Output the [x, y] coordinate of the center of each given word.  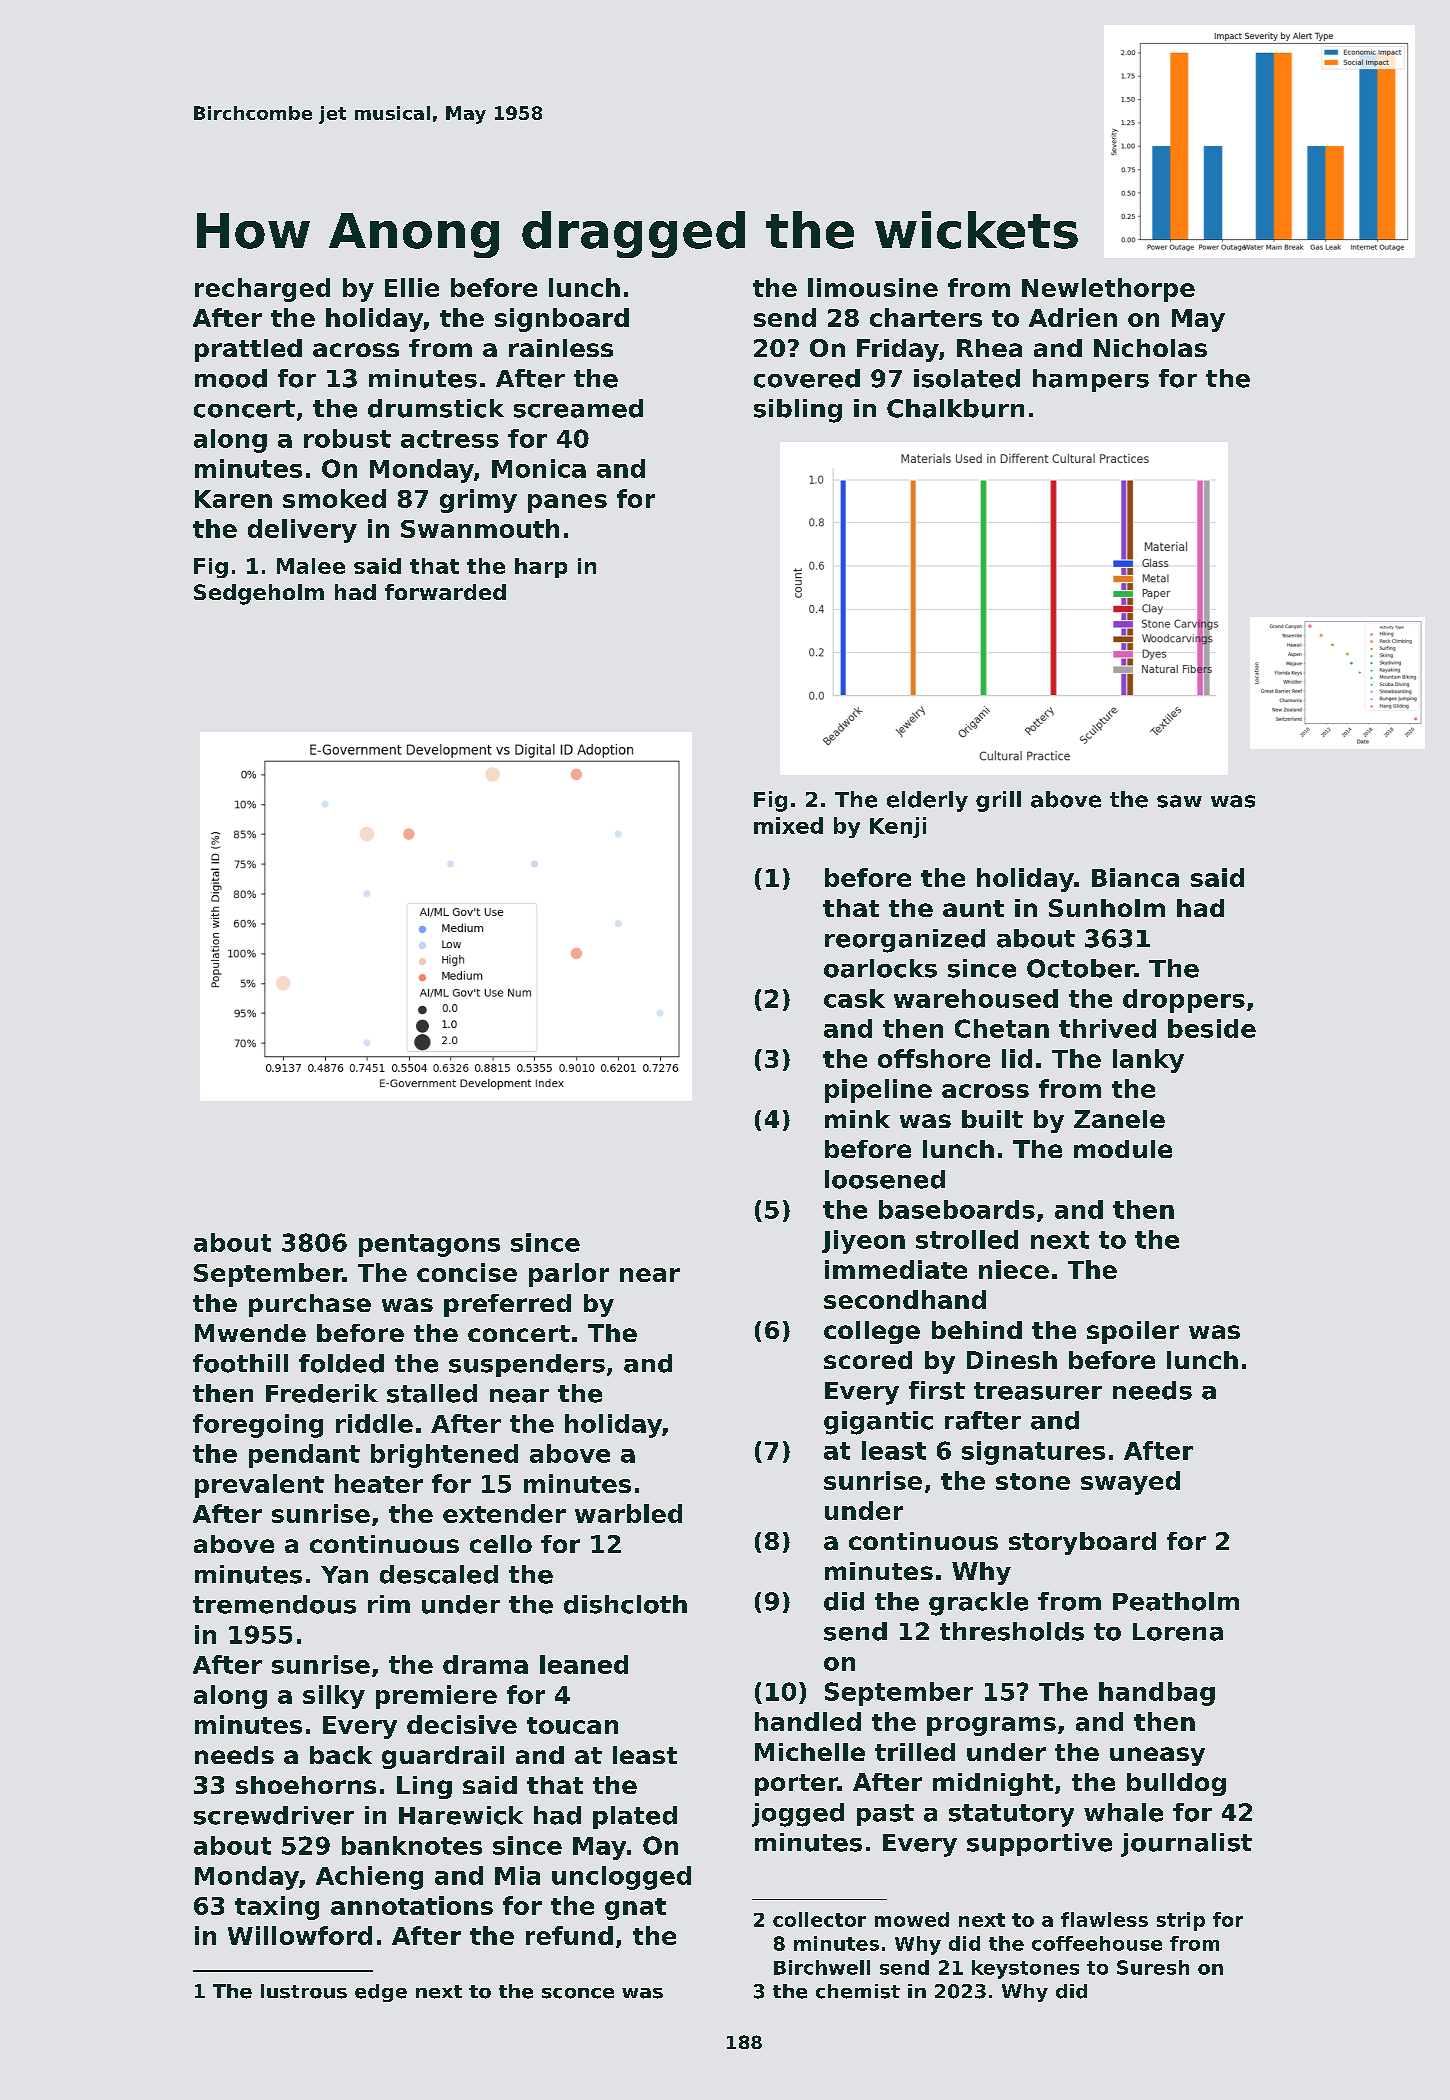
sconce [578, 1993]
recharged [262, 290]
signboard [562, 320]
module [1123, 1149]
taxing [277, 1908]
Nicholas [1150, 348]
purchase [310, 1305]
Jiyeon [863, 1242]
